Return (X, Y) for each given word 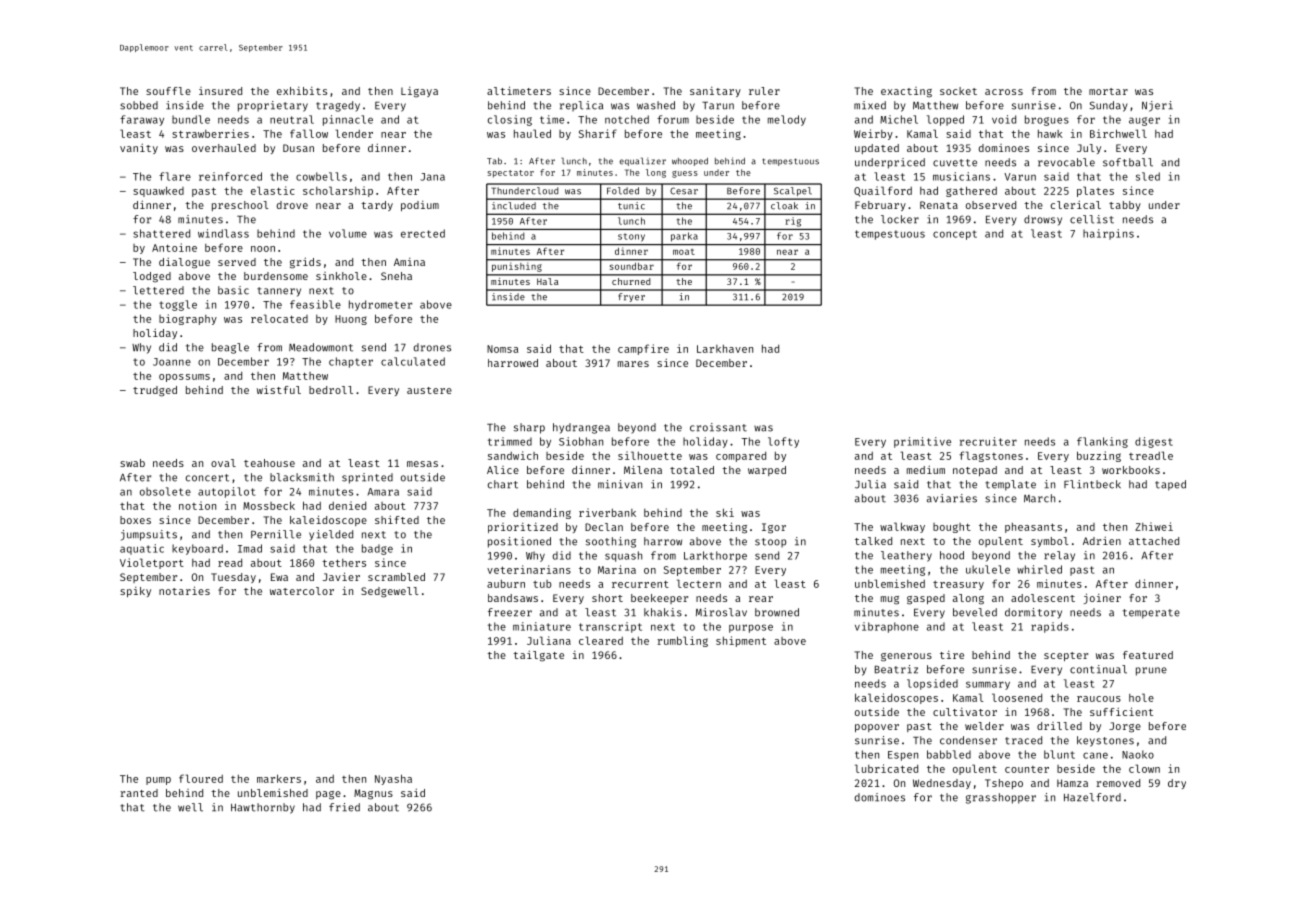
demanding (542, 513)
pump (158, 781)
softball (1128, 162)
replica (581, 106)
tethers (344, 563)
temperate (1151, 614)
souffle (168, 91)
